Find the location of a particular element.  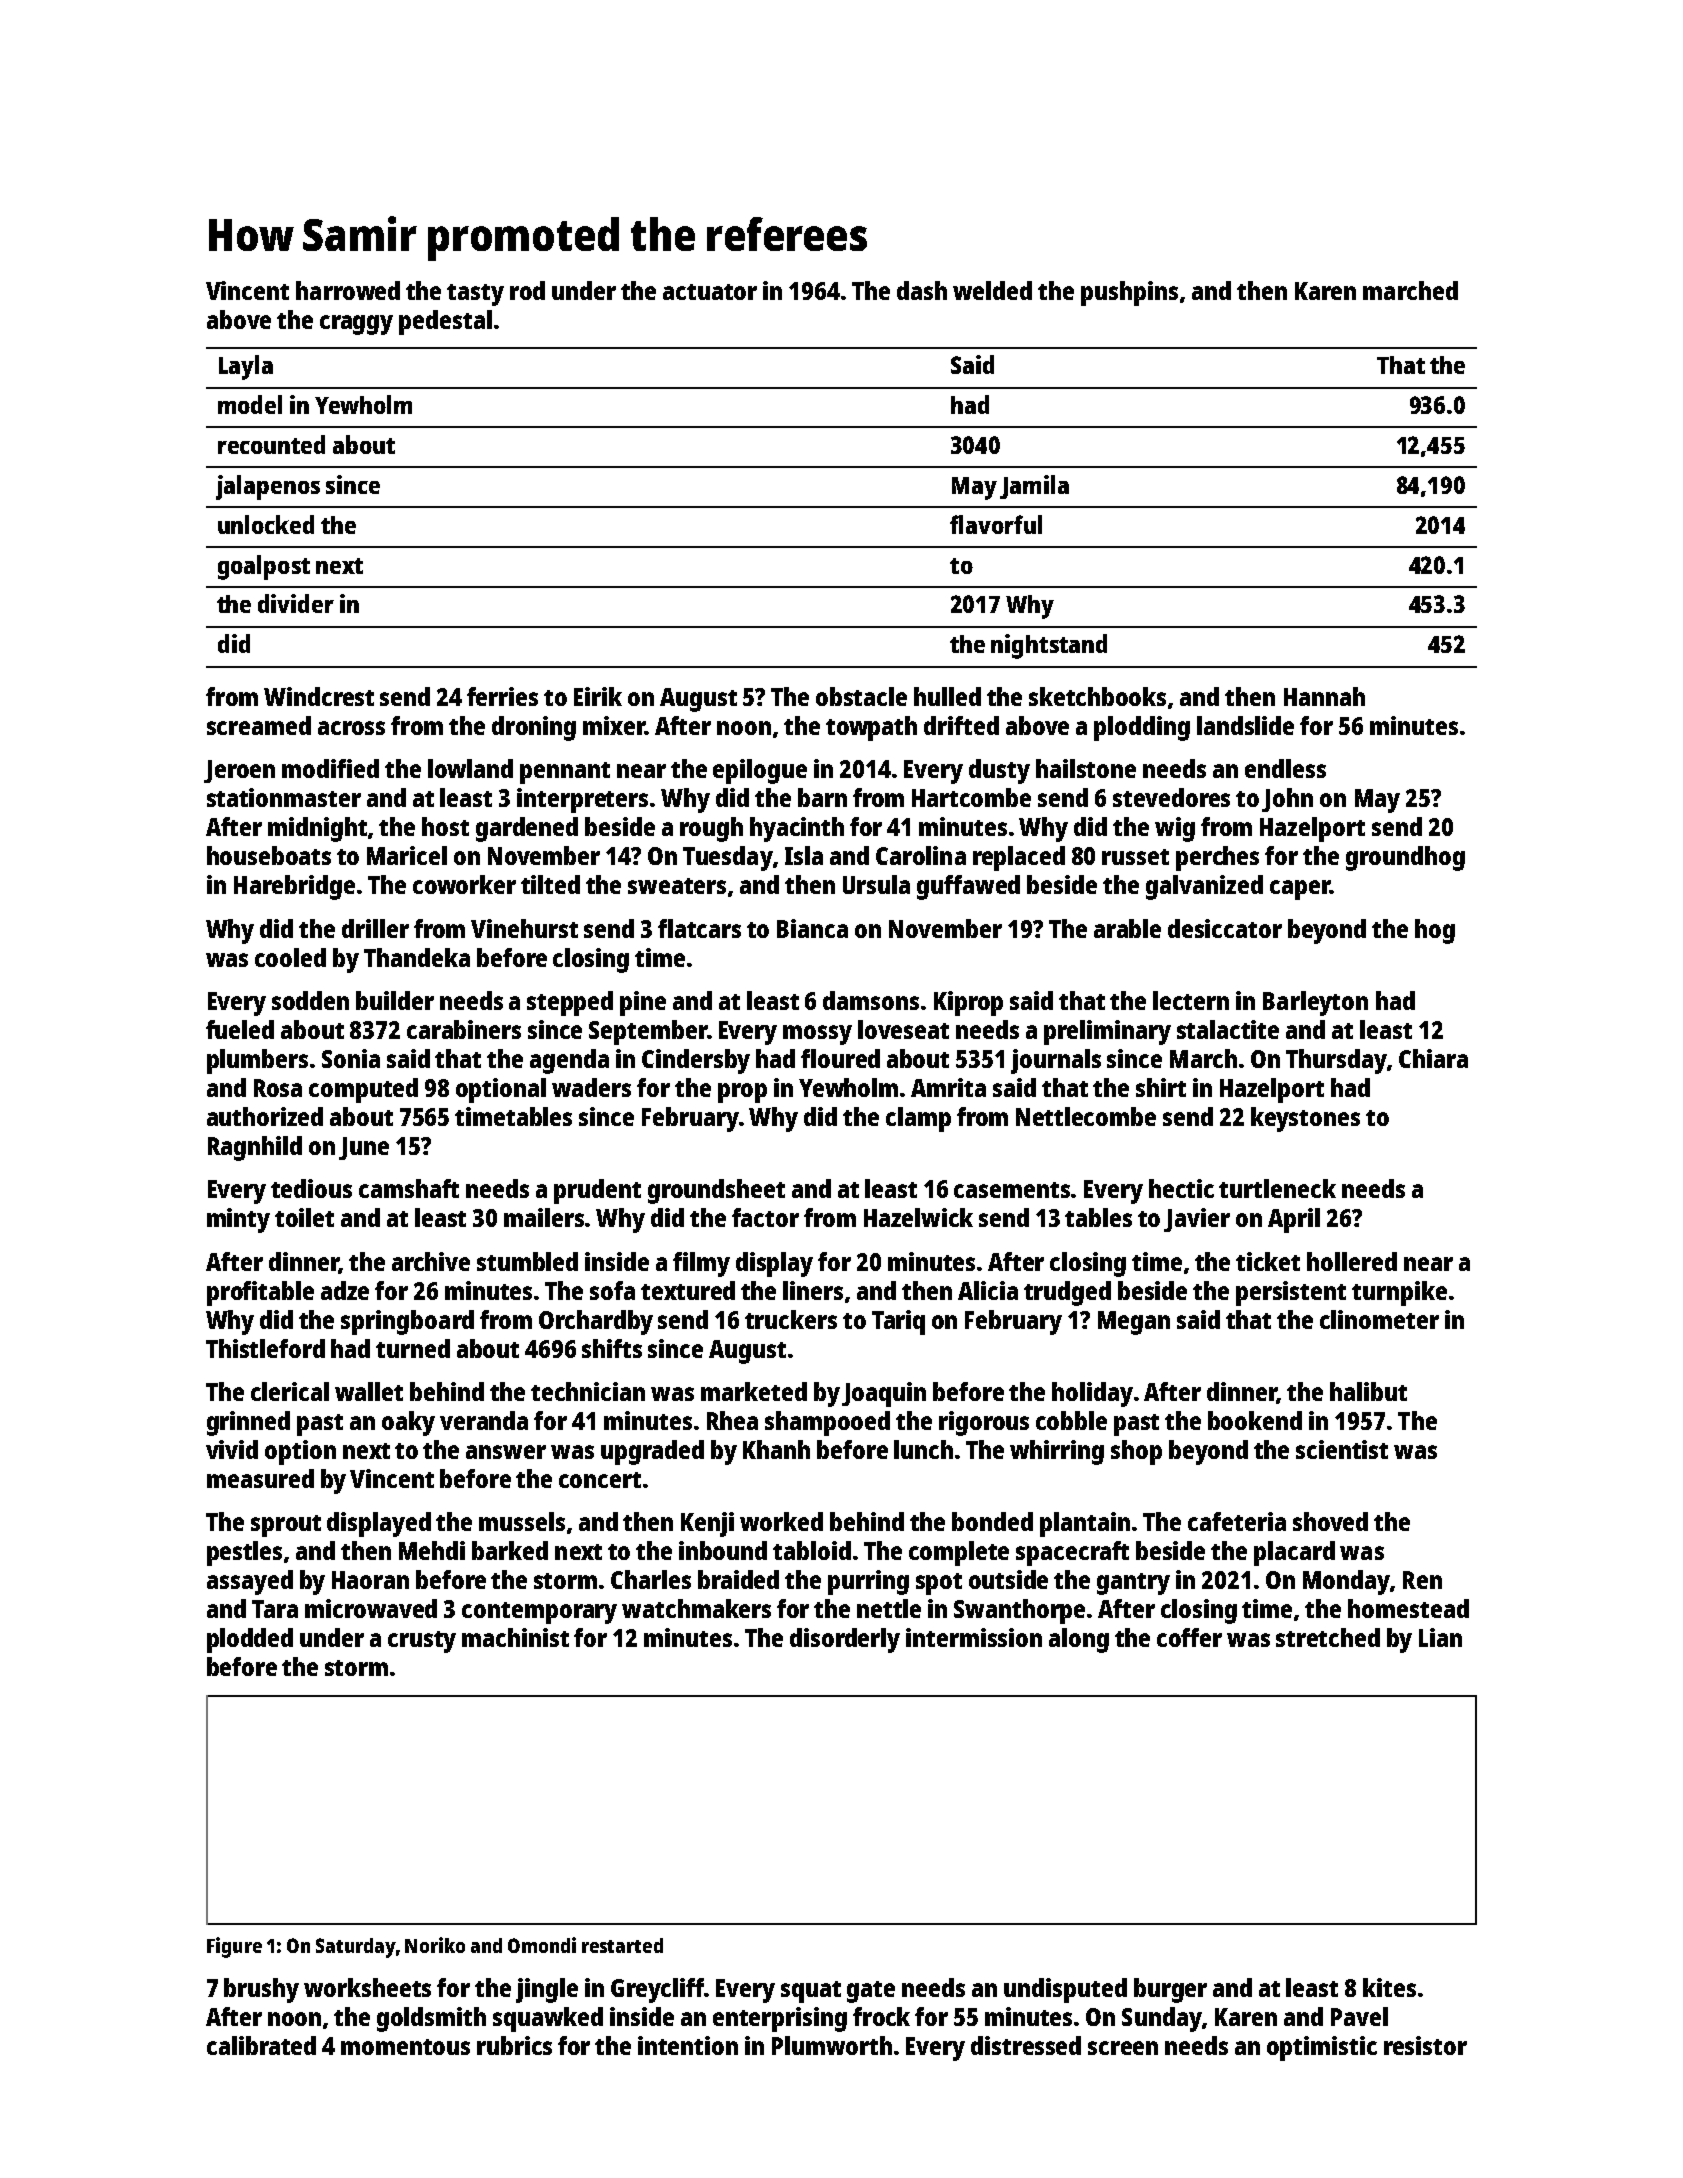

rubrics is located at coordinates (514, 2045).
